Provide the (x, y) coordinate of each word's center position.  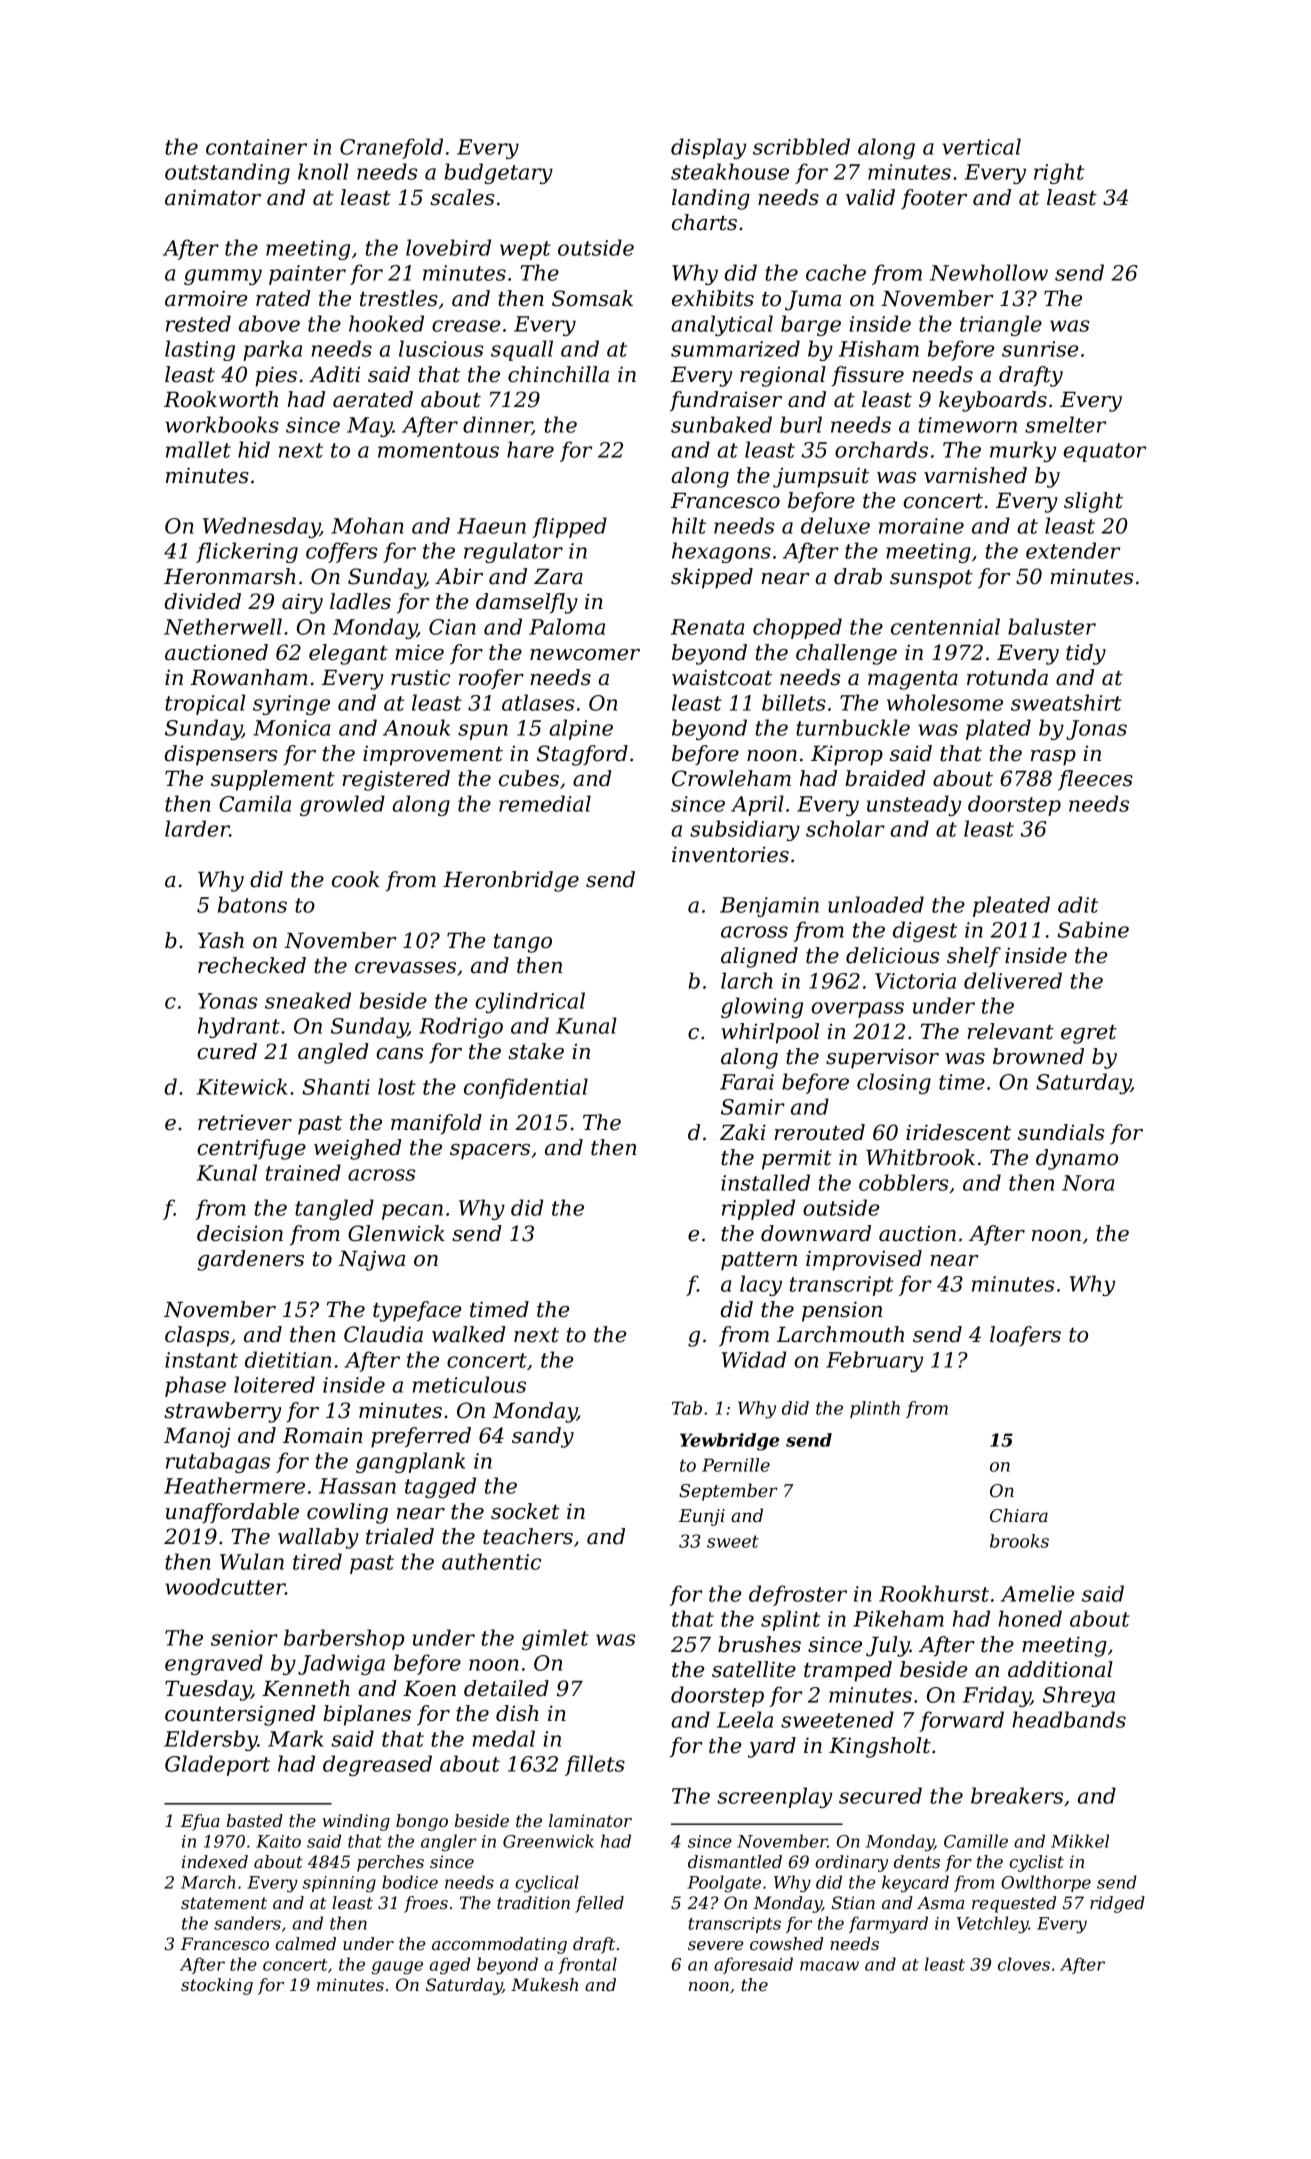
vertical (981, 146)
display (708, 148)
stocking (217, 1986)
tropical (205, 704)
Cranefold (391, 148)
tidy (1086, 654)
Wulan (252, 1561)
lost (397, 1086)
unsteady (914, 805)
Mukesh (544, 1984)
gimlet (555, 1639)
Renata (707, 627)
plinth (875, 1409)
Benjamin (769, 907)
